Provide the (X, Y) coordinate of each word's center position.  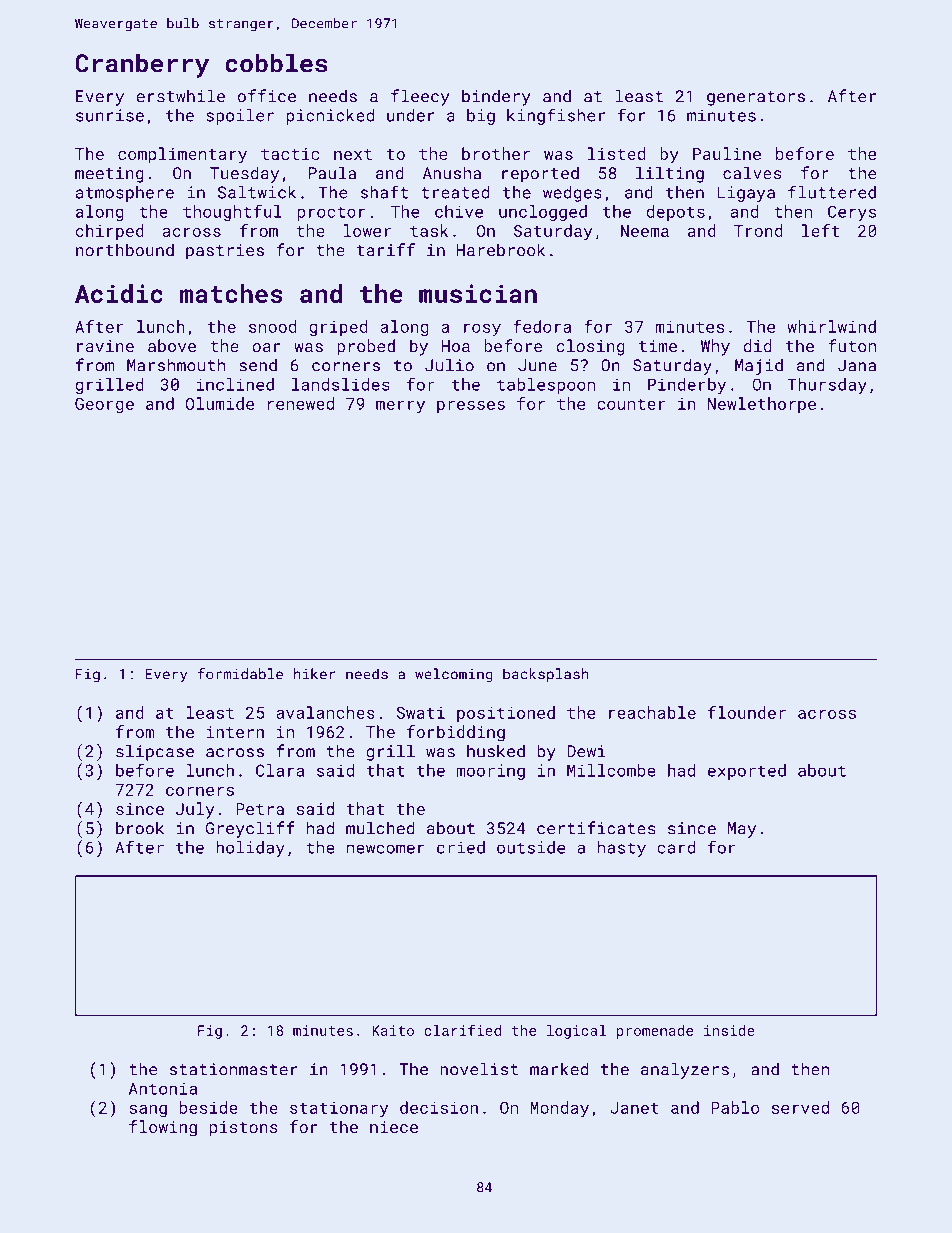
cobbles (276, 63)
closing (590, 347)
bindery (496, 97)
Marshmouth (176, 365)
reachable (652, 712)
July (195, 810)
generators (756, 98)
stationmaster (234, 1069)
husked (496, 751)
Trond (758, 230)
